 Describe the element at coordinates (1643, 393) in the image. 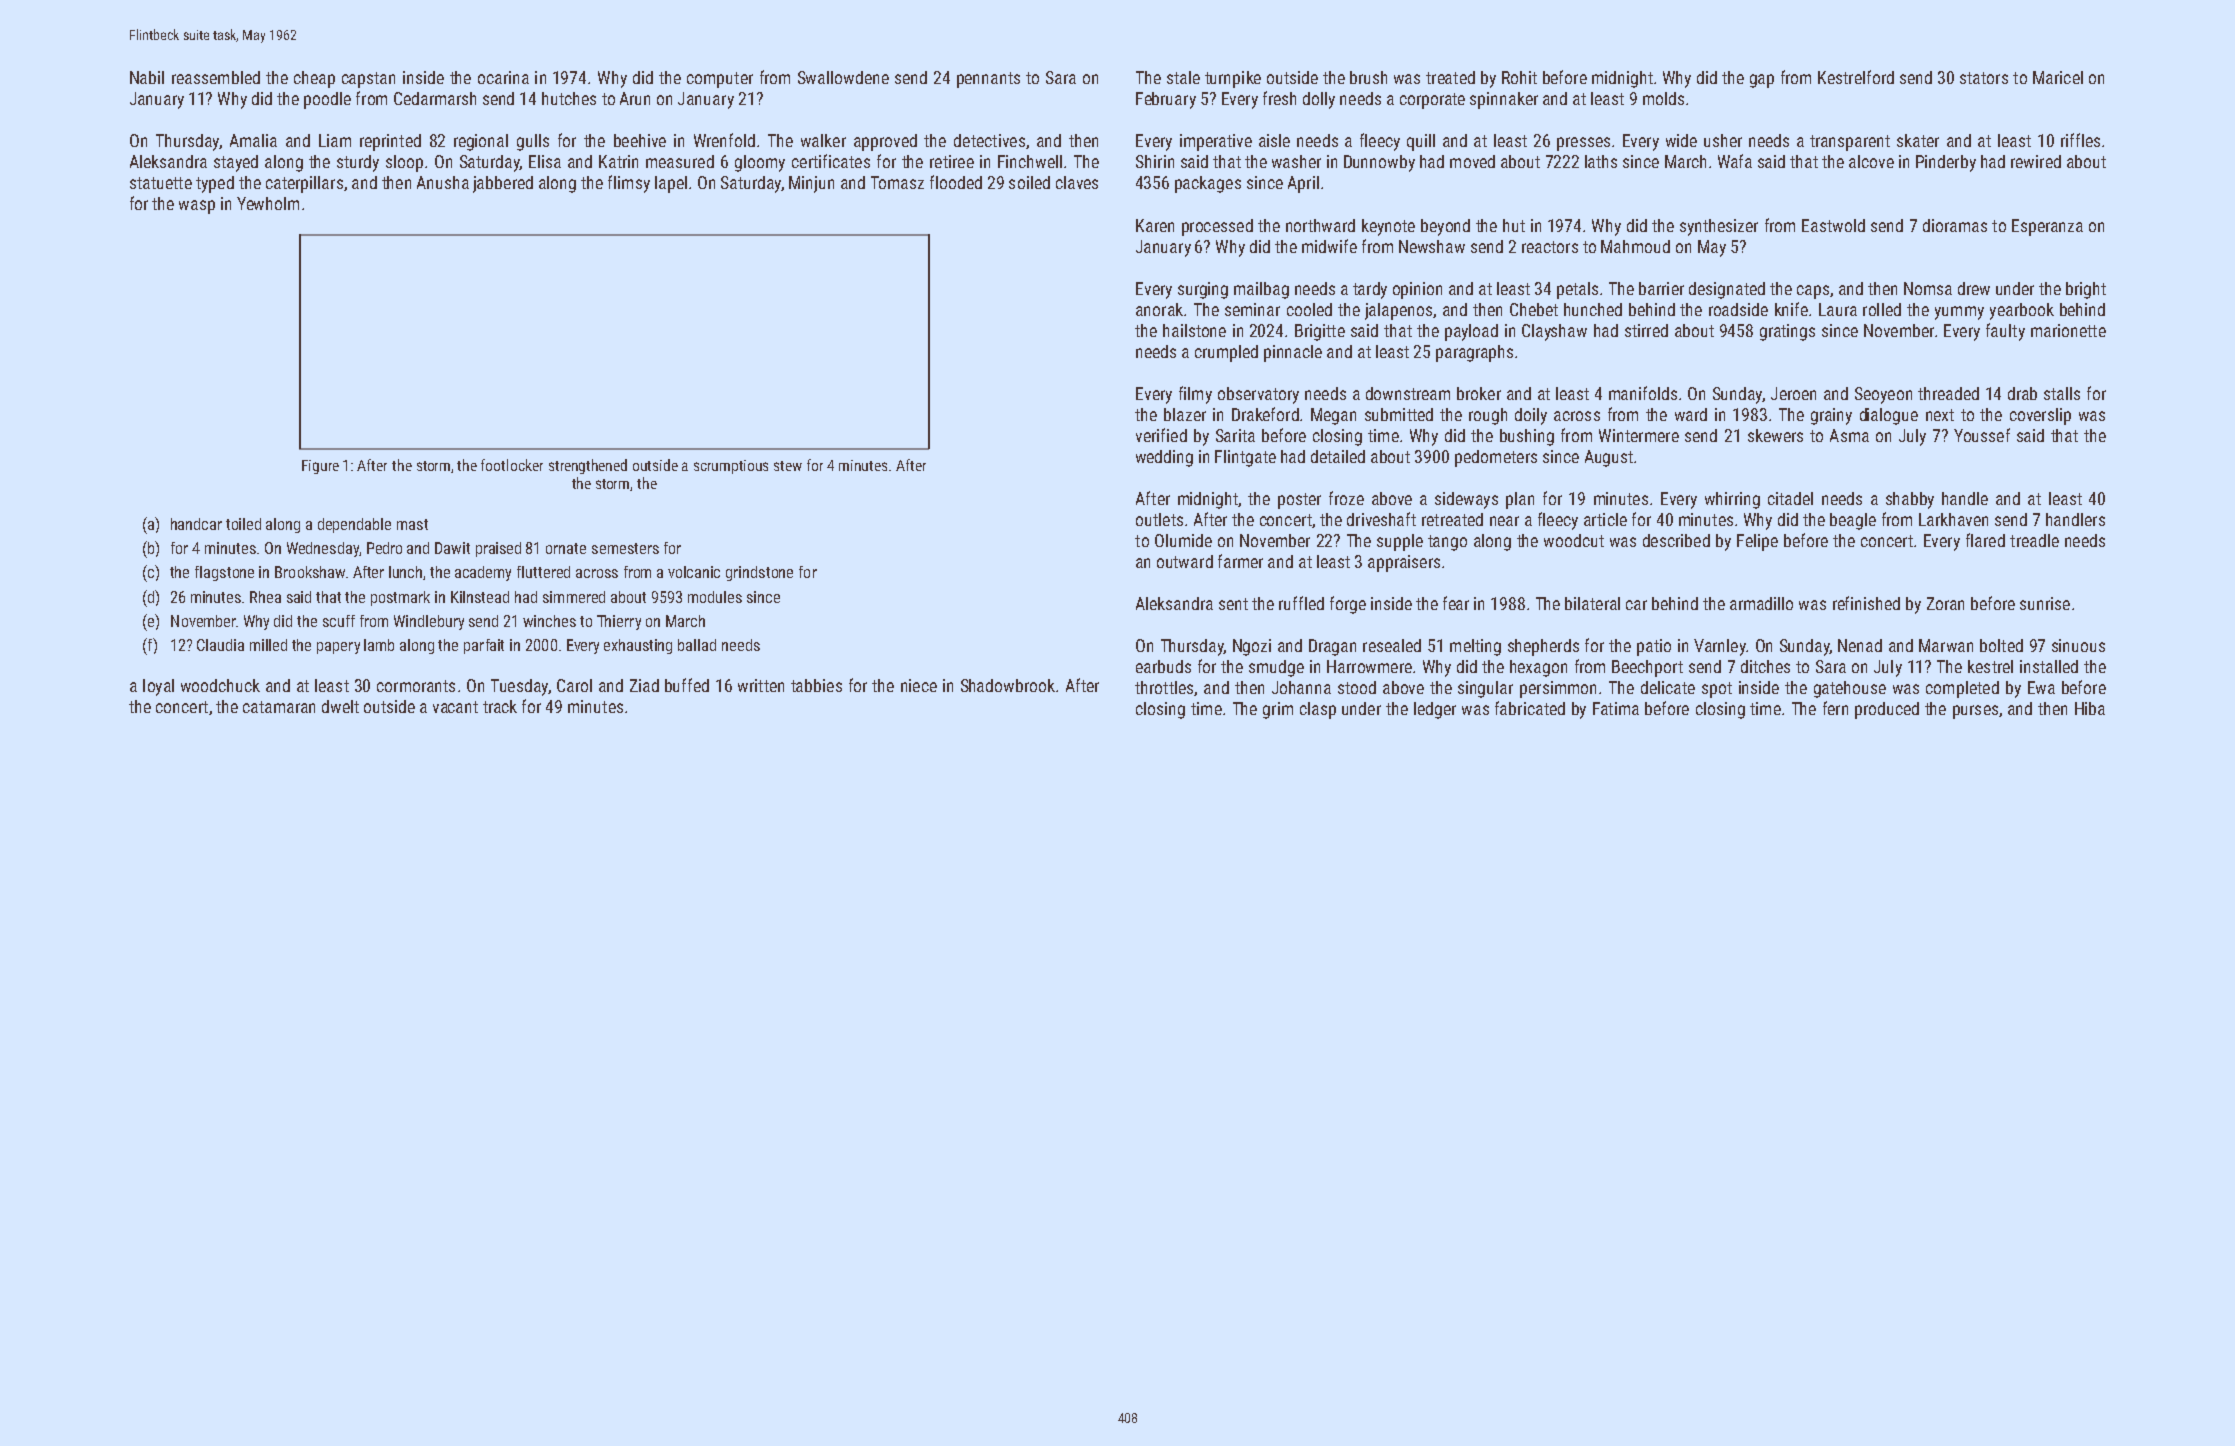

I see `manifolds` at that location.
